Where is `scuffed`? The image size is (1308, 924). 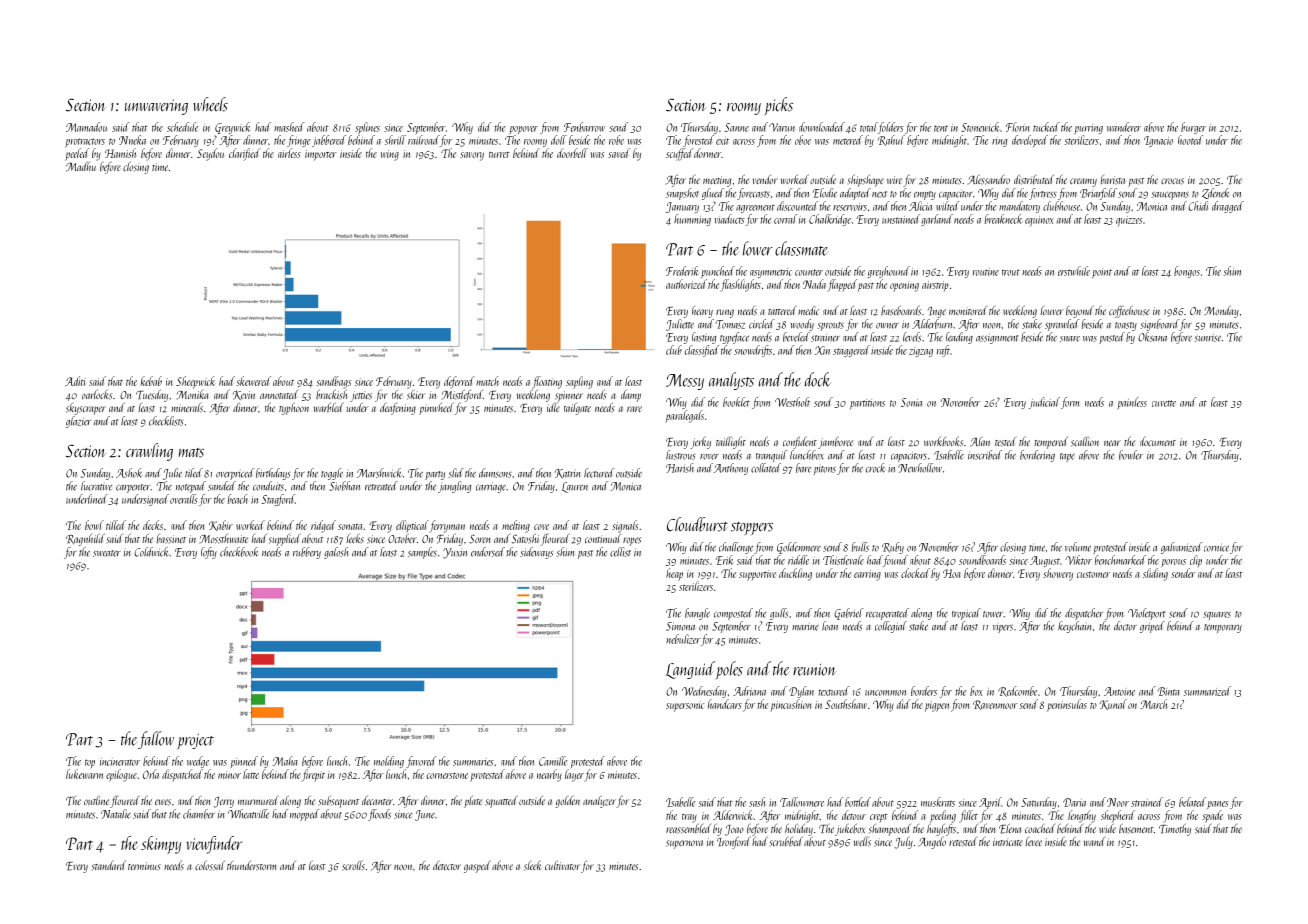
scuffed is located at coordinates (679, 154).
